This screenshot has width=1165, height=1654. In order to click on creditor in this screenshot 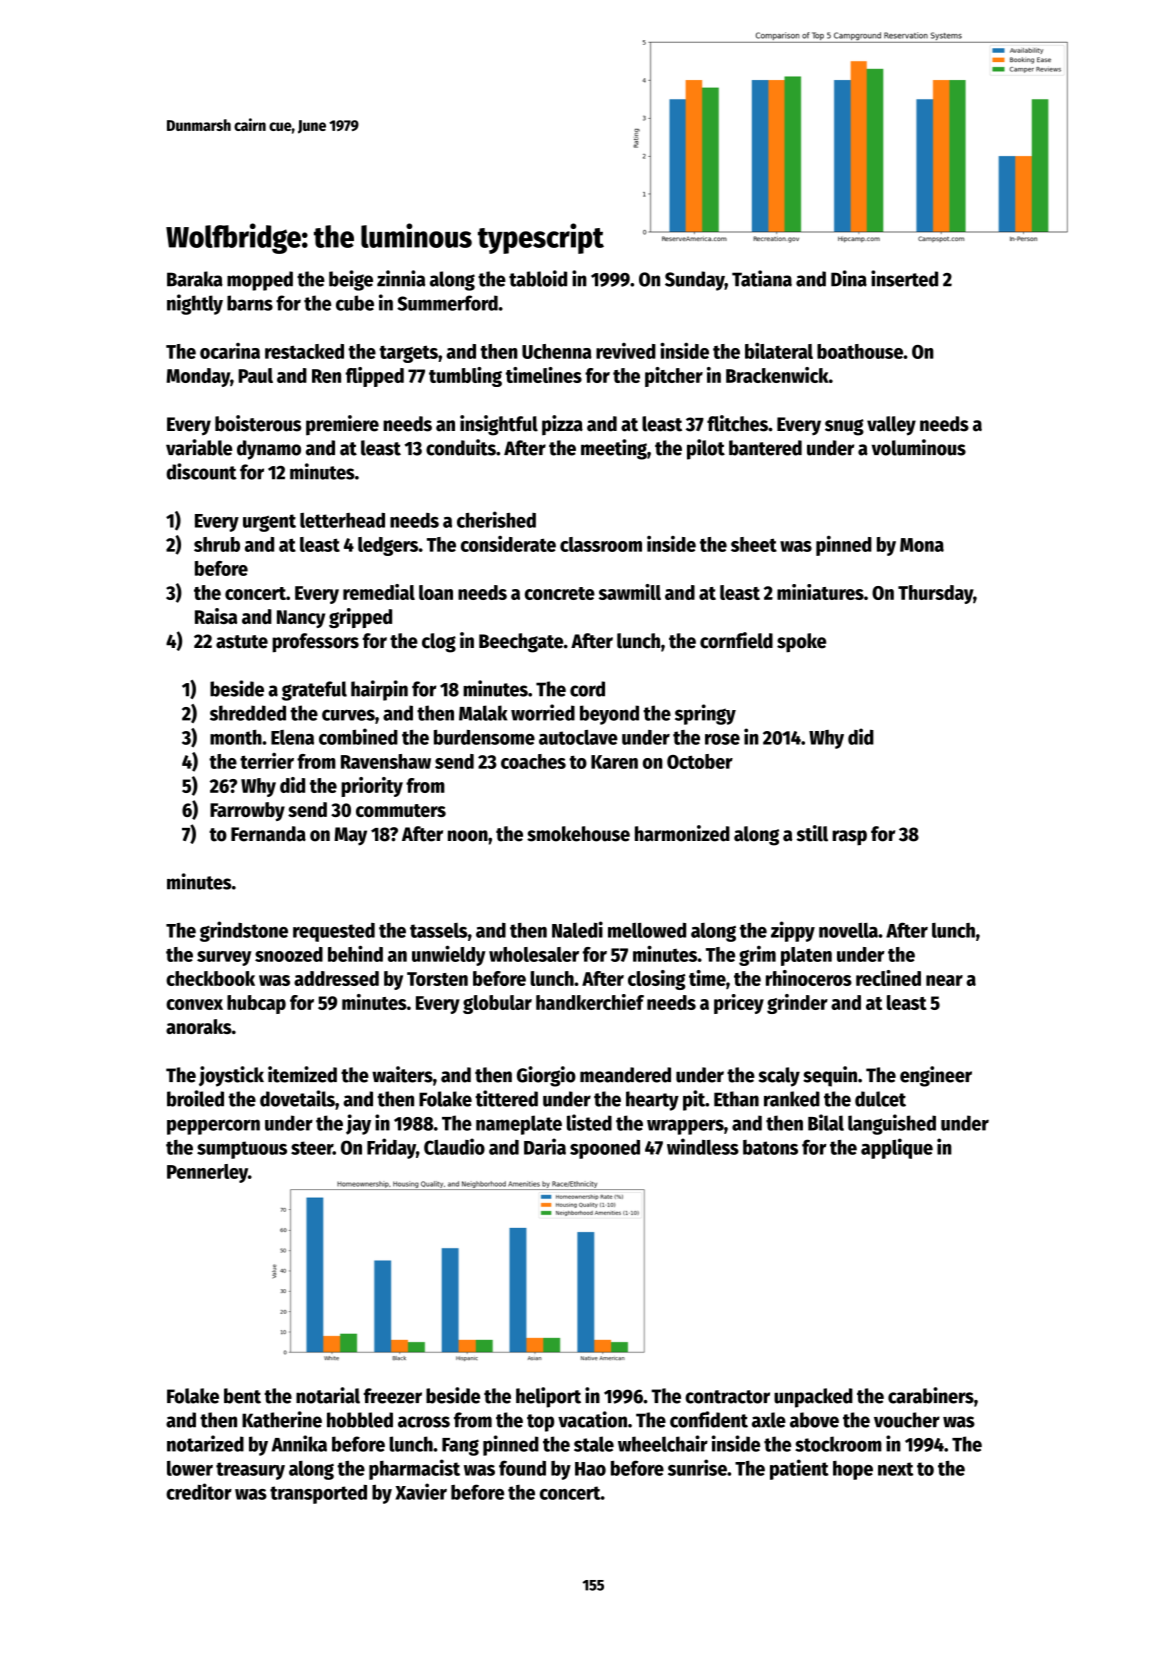, I will do `click(199, 1491)`.
